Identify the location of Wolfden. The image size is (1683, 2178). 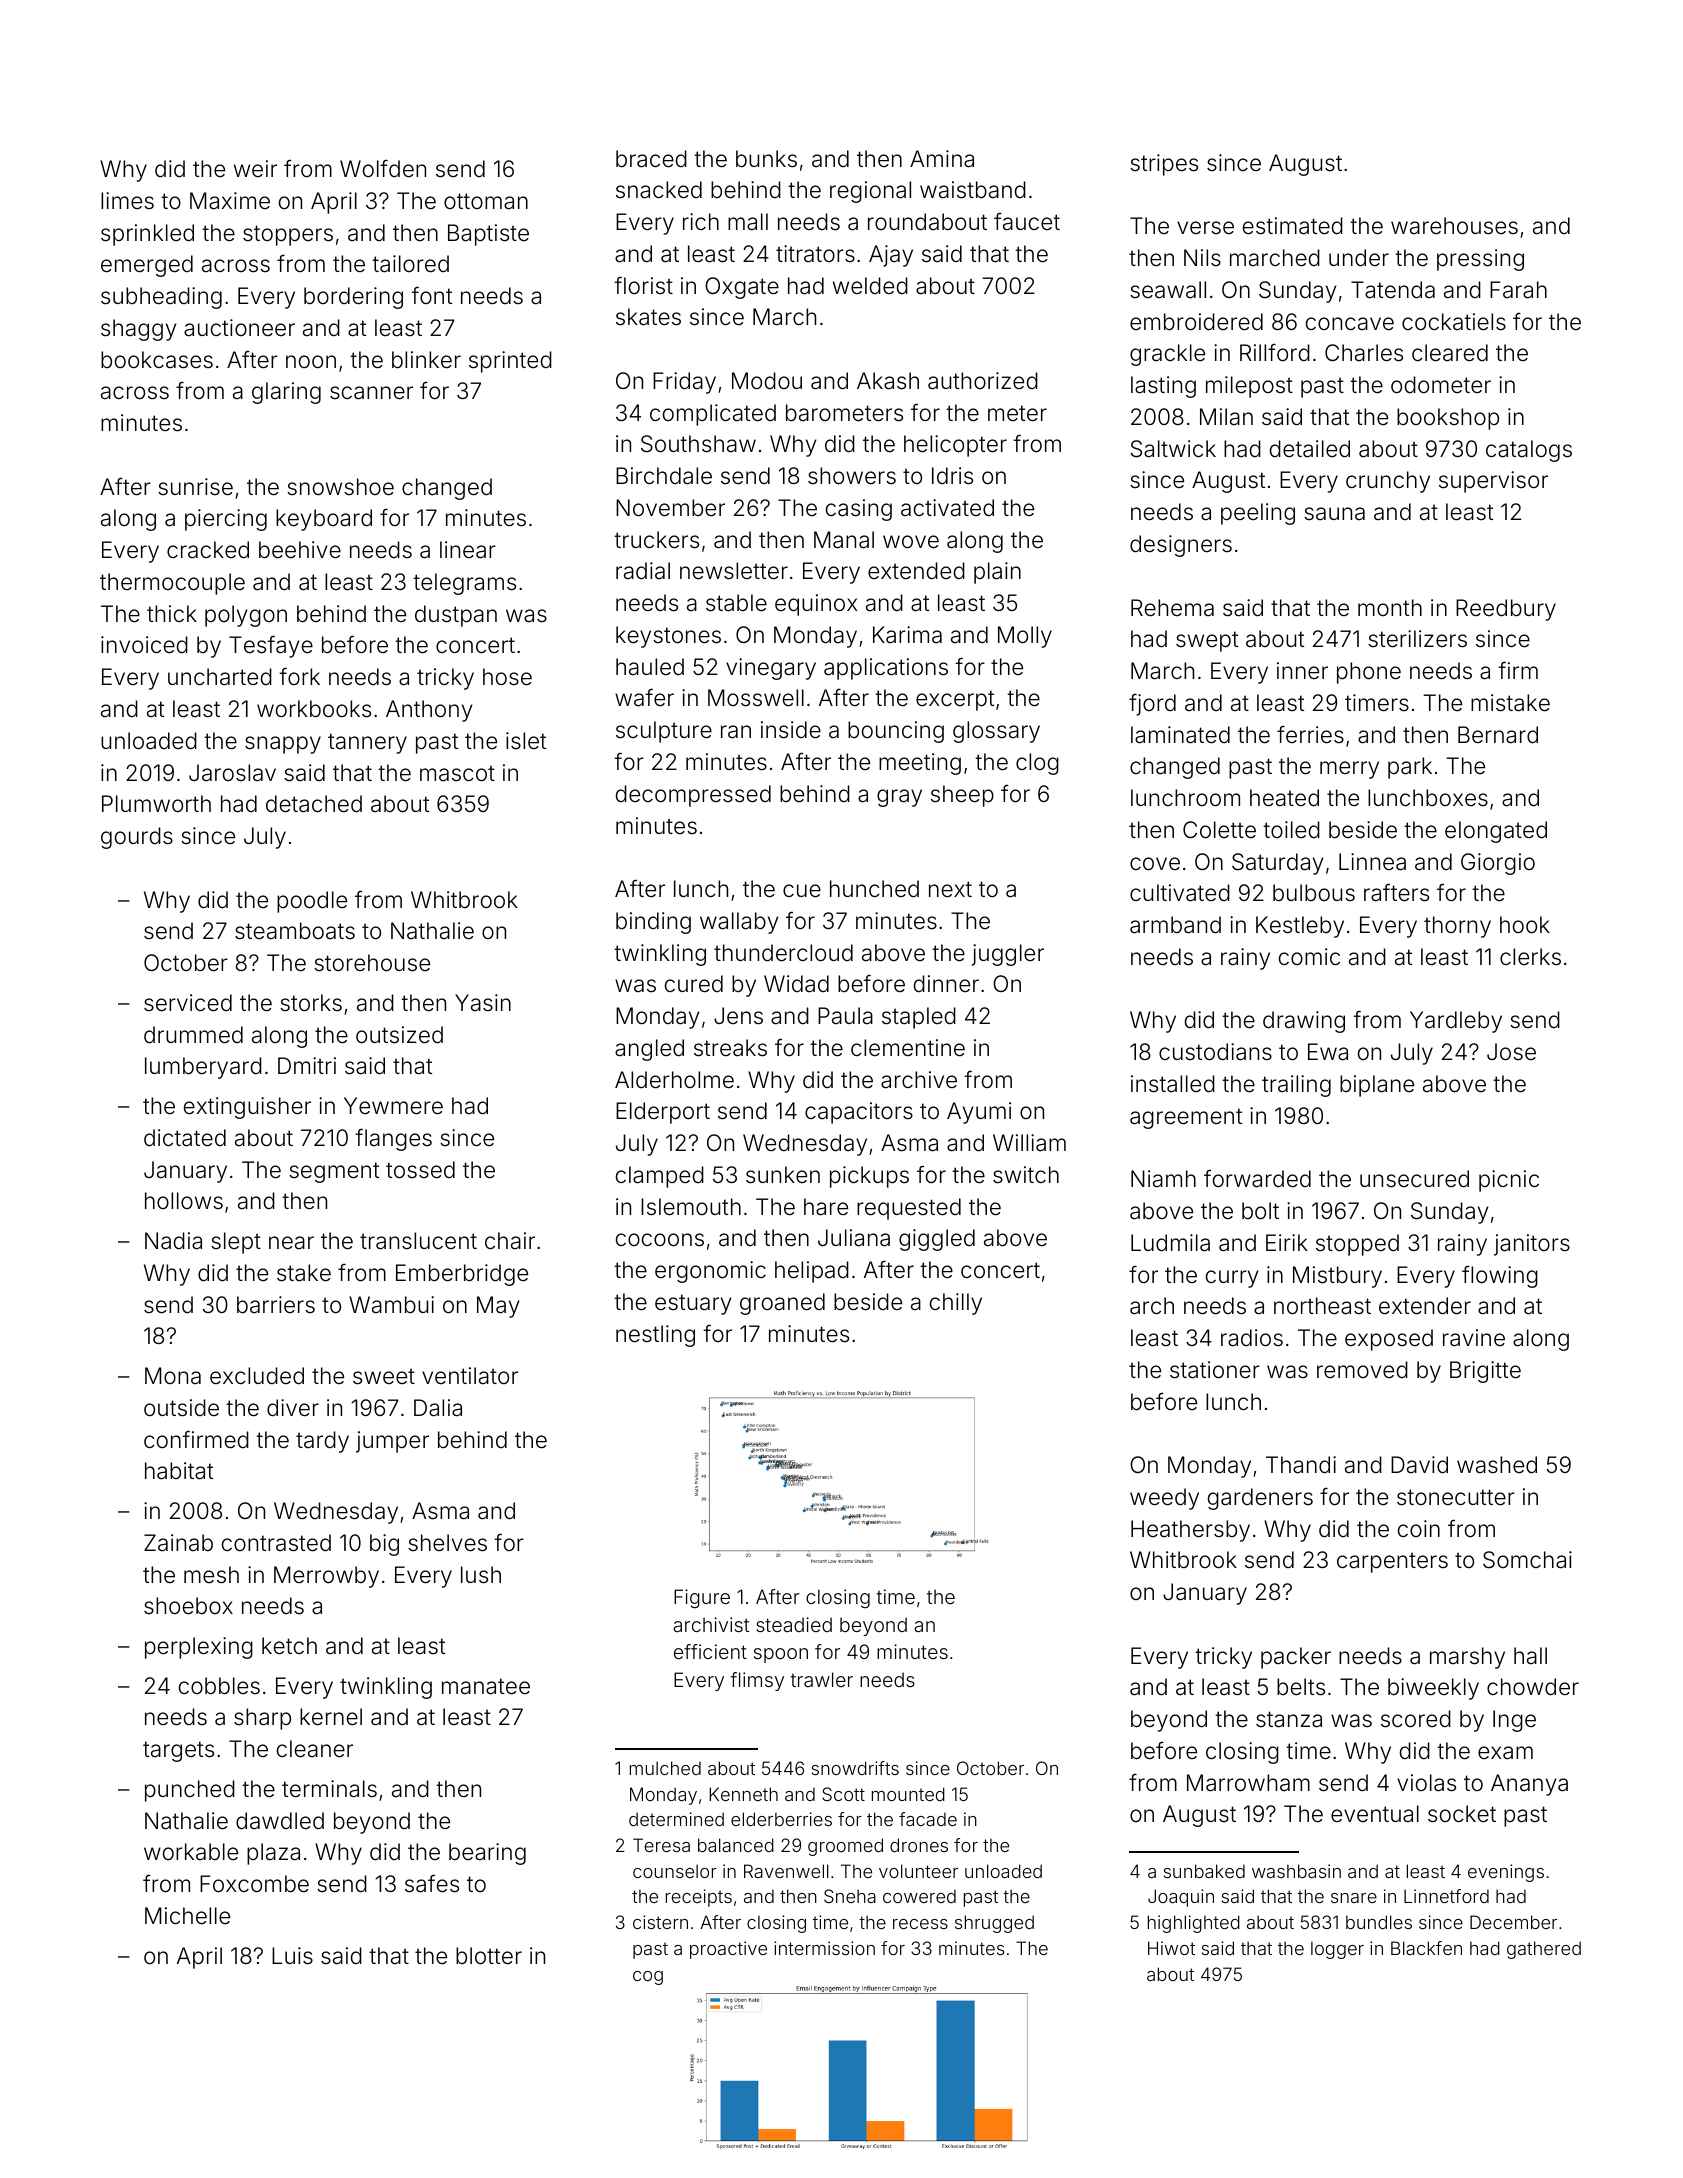
(383, 168).
